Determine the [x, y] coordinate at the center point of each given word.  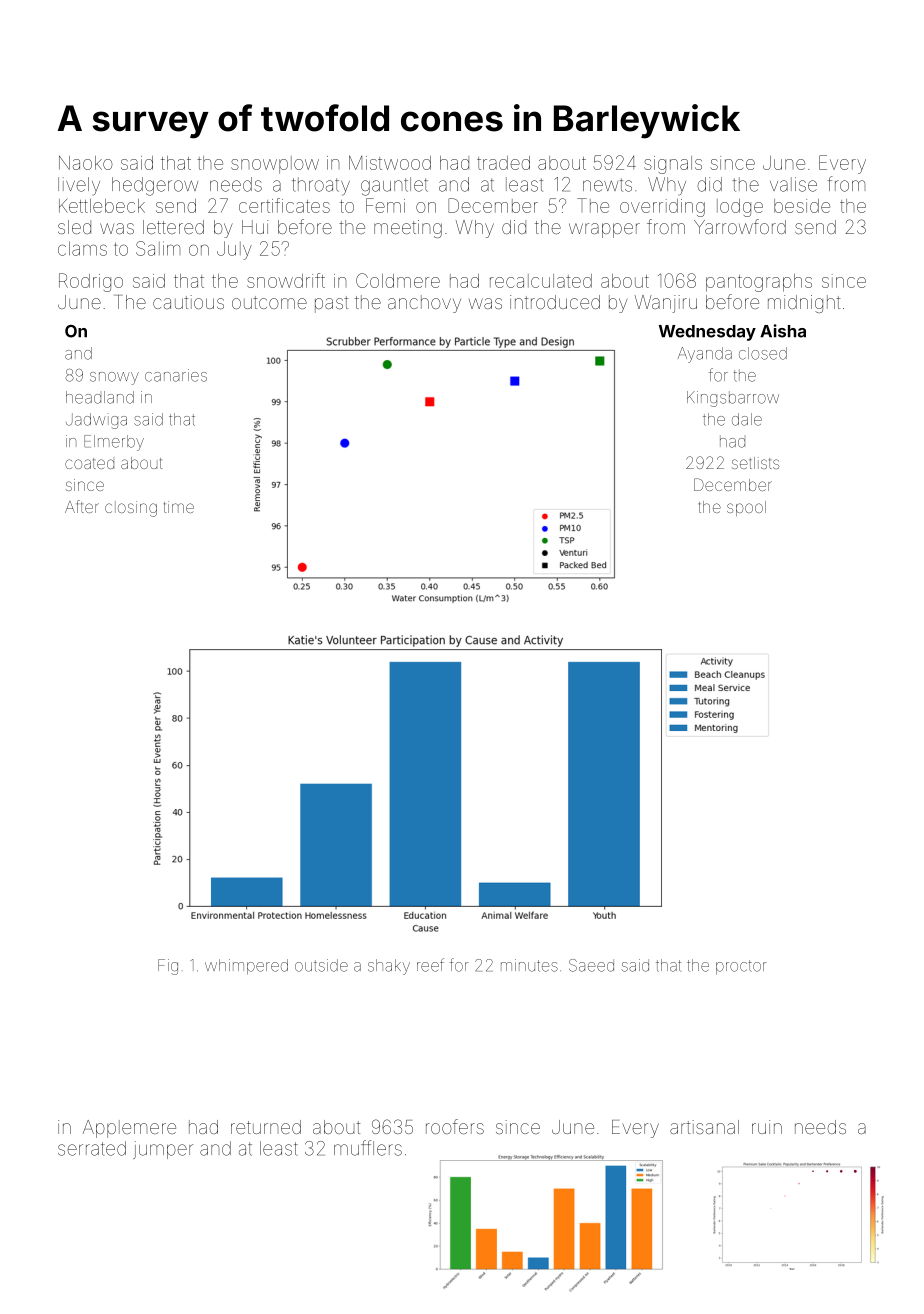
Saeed [591, 965]
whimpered [246, 967]
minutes [529, 965]
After [82, 506]
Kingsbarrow [733, 399]
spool [746, 508]
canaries [176, 375]
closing [131, 509]
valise [793, 184]
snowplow [275, 165]
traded [503, 163]
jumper [163, 1150]
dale [747, 419]
